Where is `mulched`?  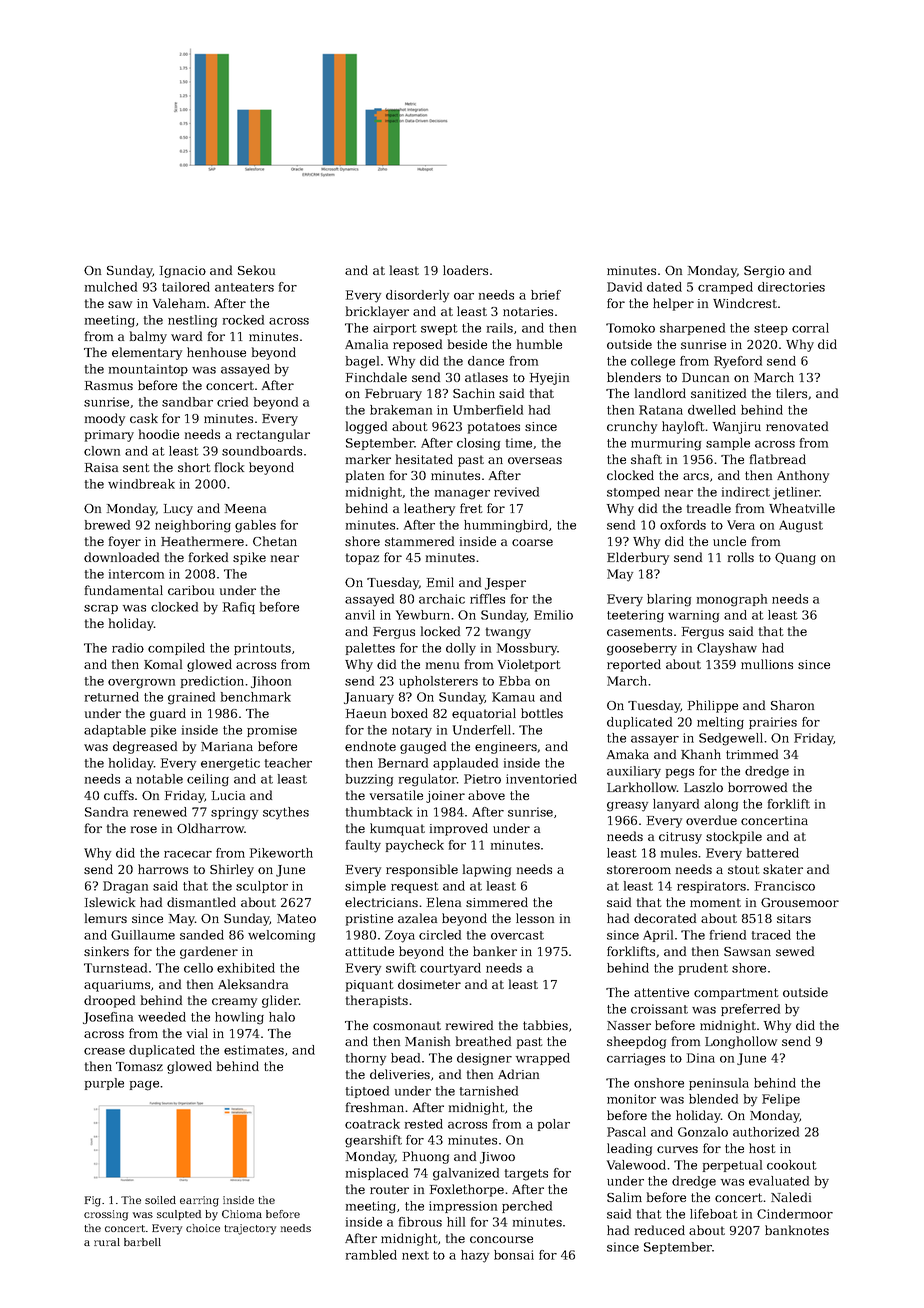
mulched is located at coordinates (111, 287).
